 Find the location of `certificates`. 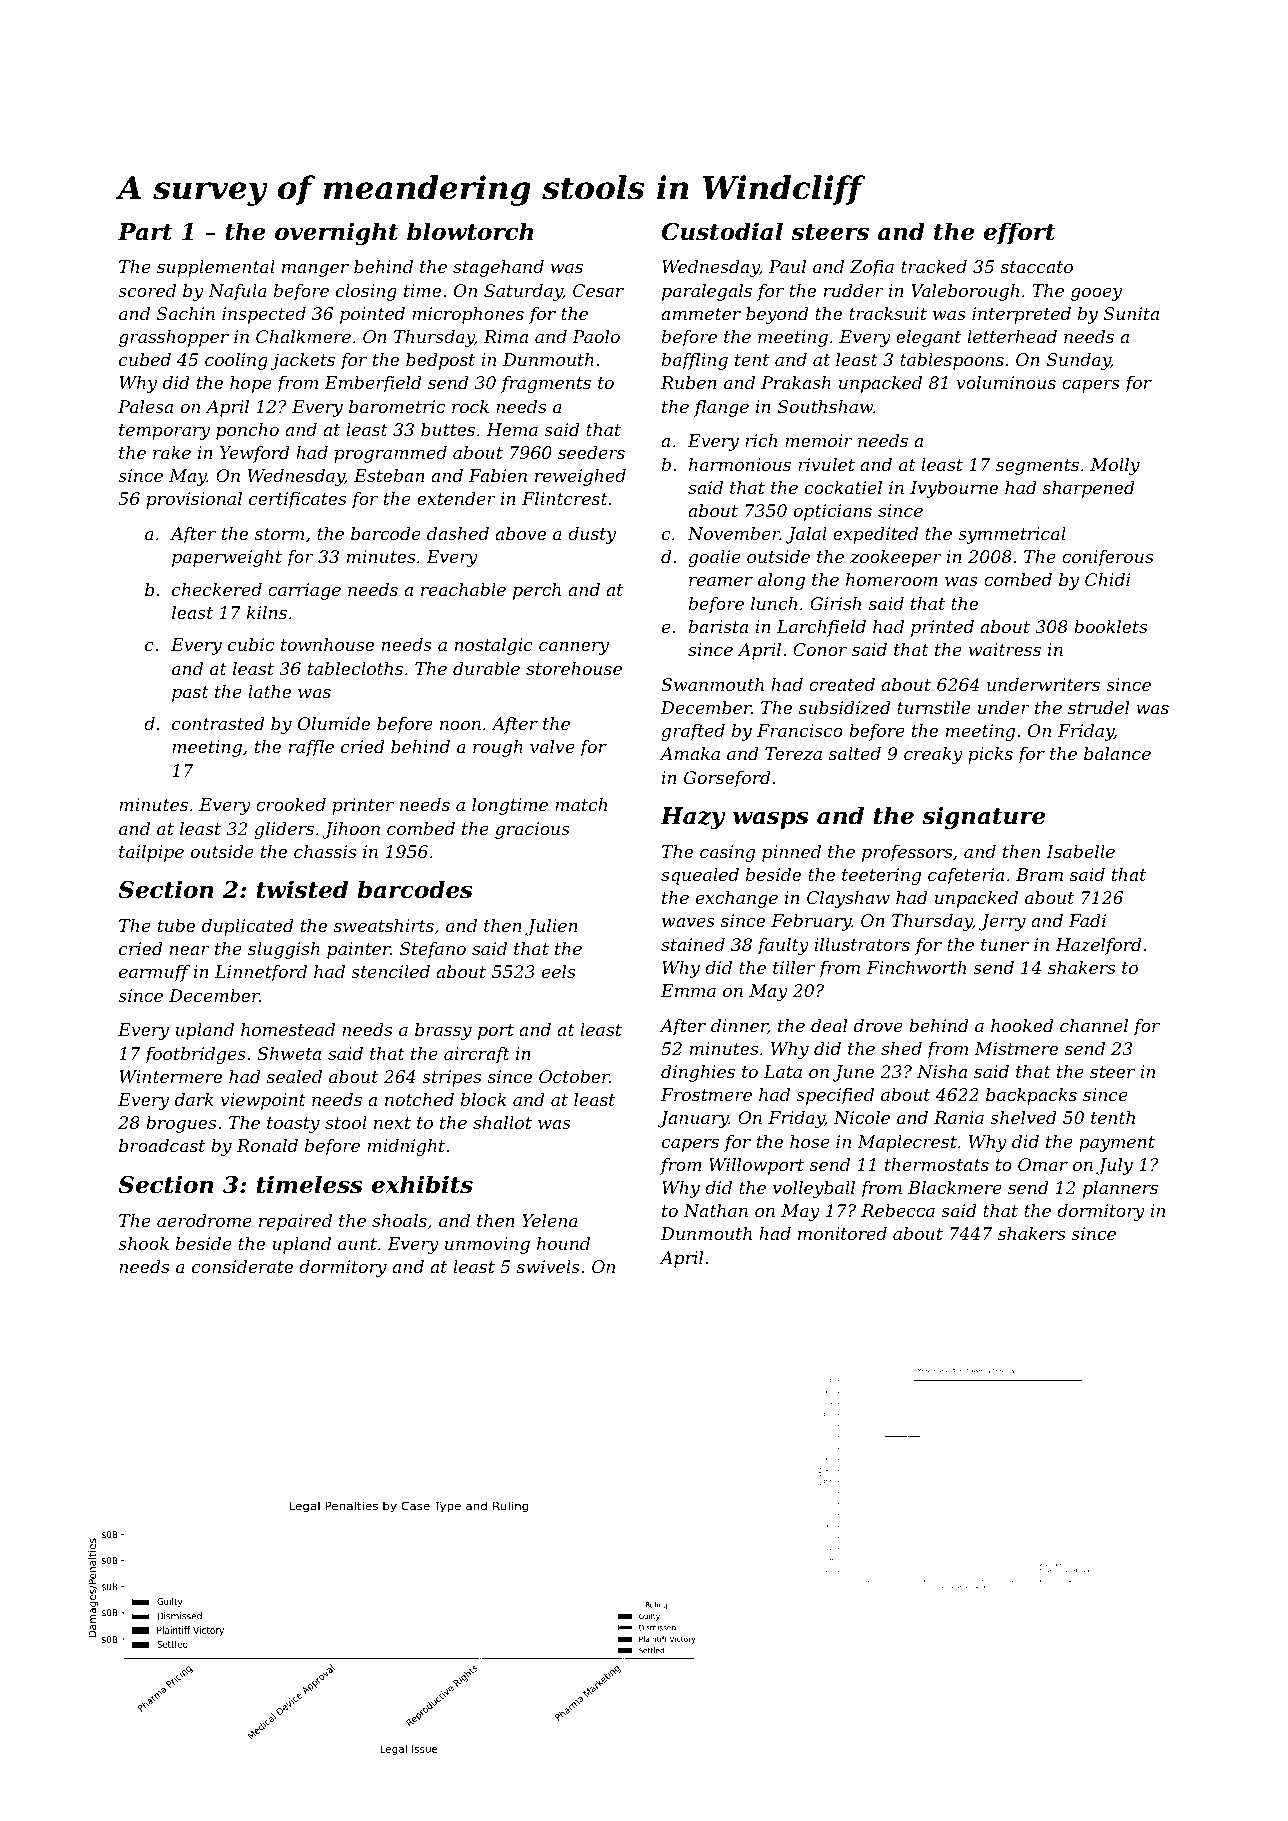

certificates is located at coordinates (297, 500).
